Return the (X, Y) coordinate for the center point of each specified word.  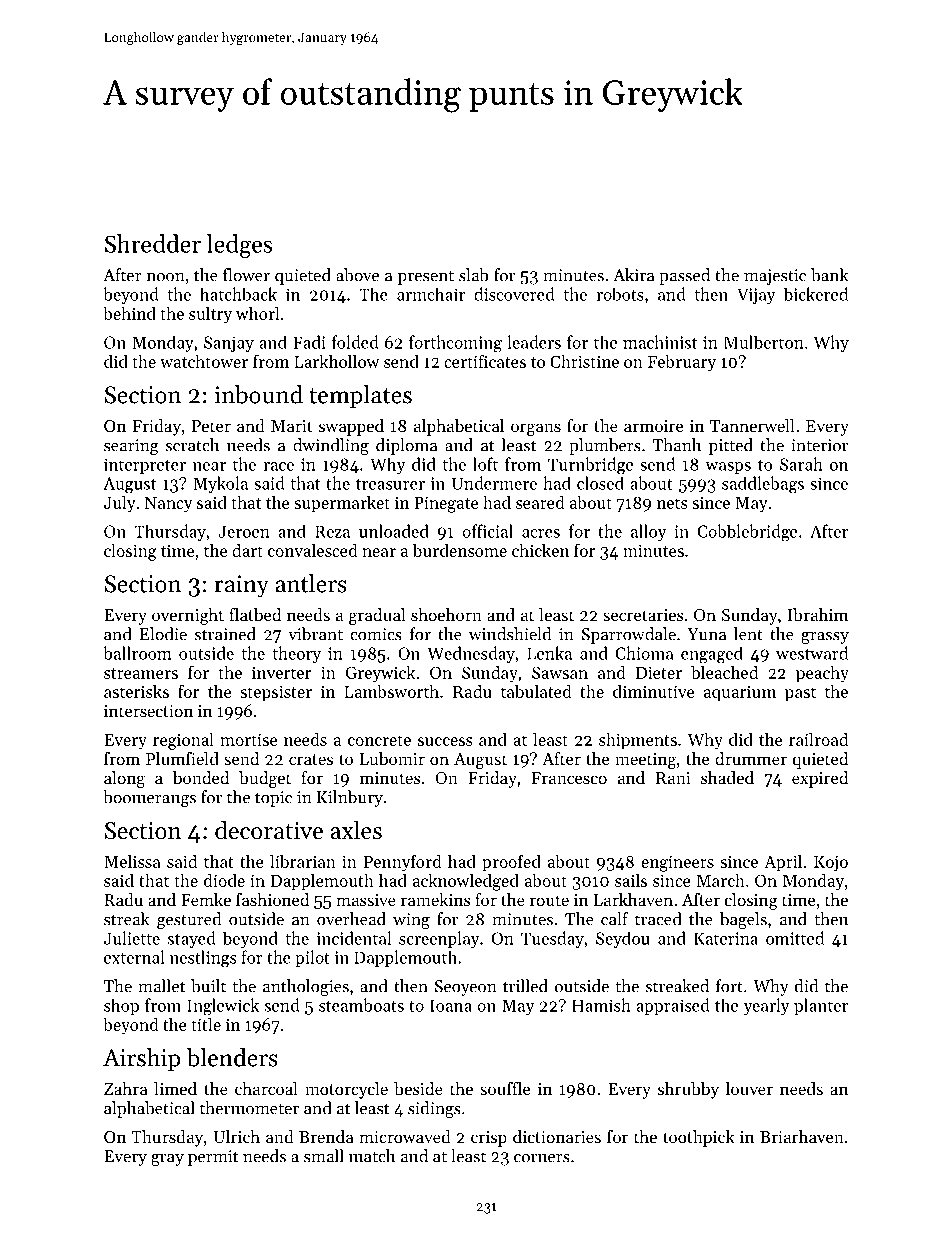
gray (167, 1160)
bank (829, 275)
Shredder (153, 243)
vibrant (315, 634)
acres (541, 533)
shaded (727, 777)
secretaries (643, 615)
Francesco (569, 778)
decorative (269, 830)
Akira (634, 275)
